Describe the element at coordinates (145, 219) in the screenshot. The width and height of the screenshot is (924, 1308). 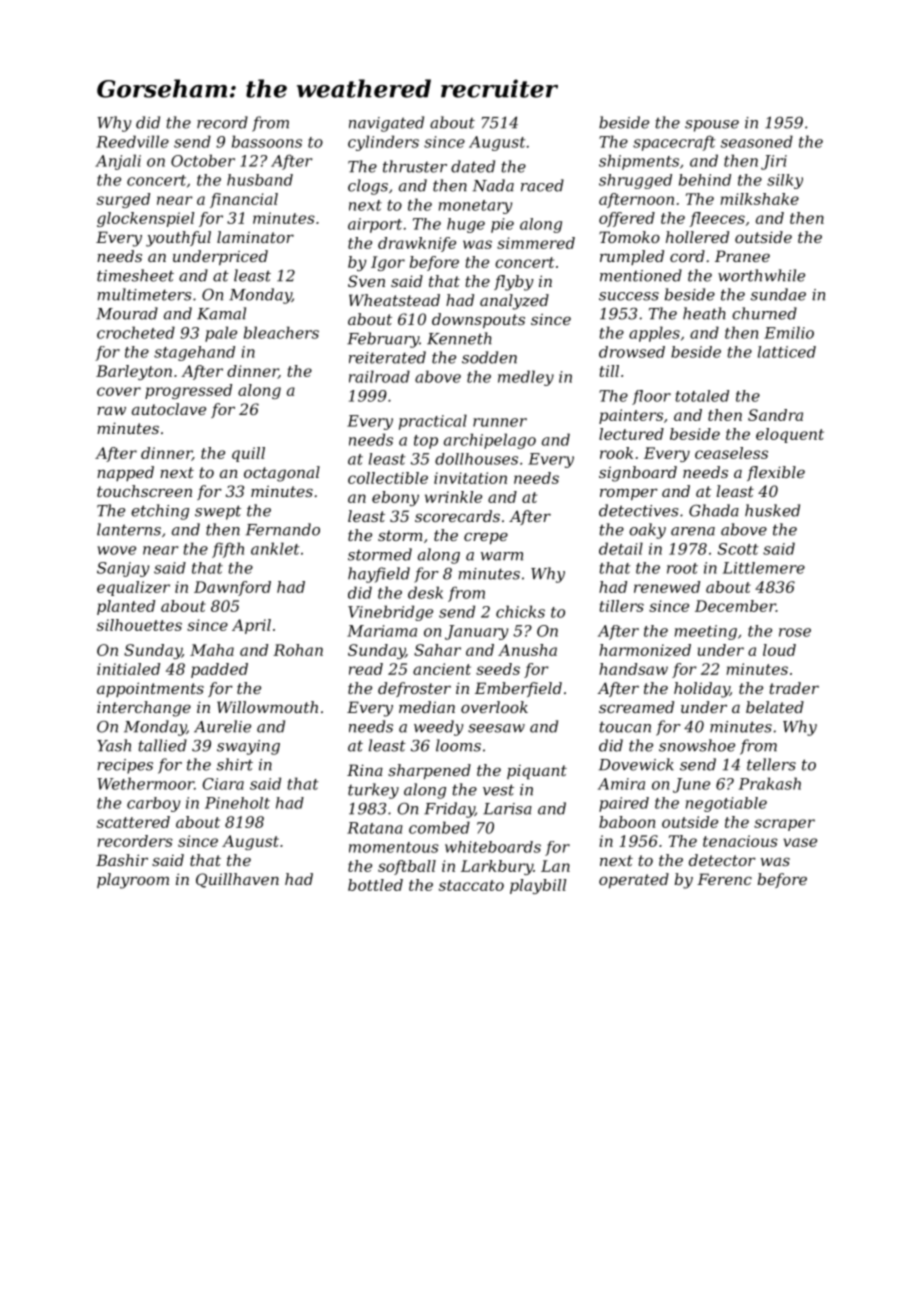
I see `glockenspiel` at that location.
